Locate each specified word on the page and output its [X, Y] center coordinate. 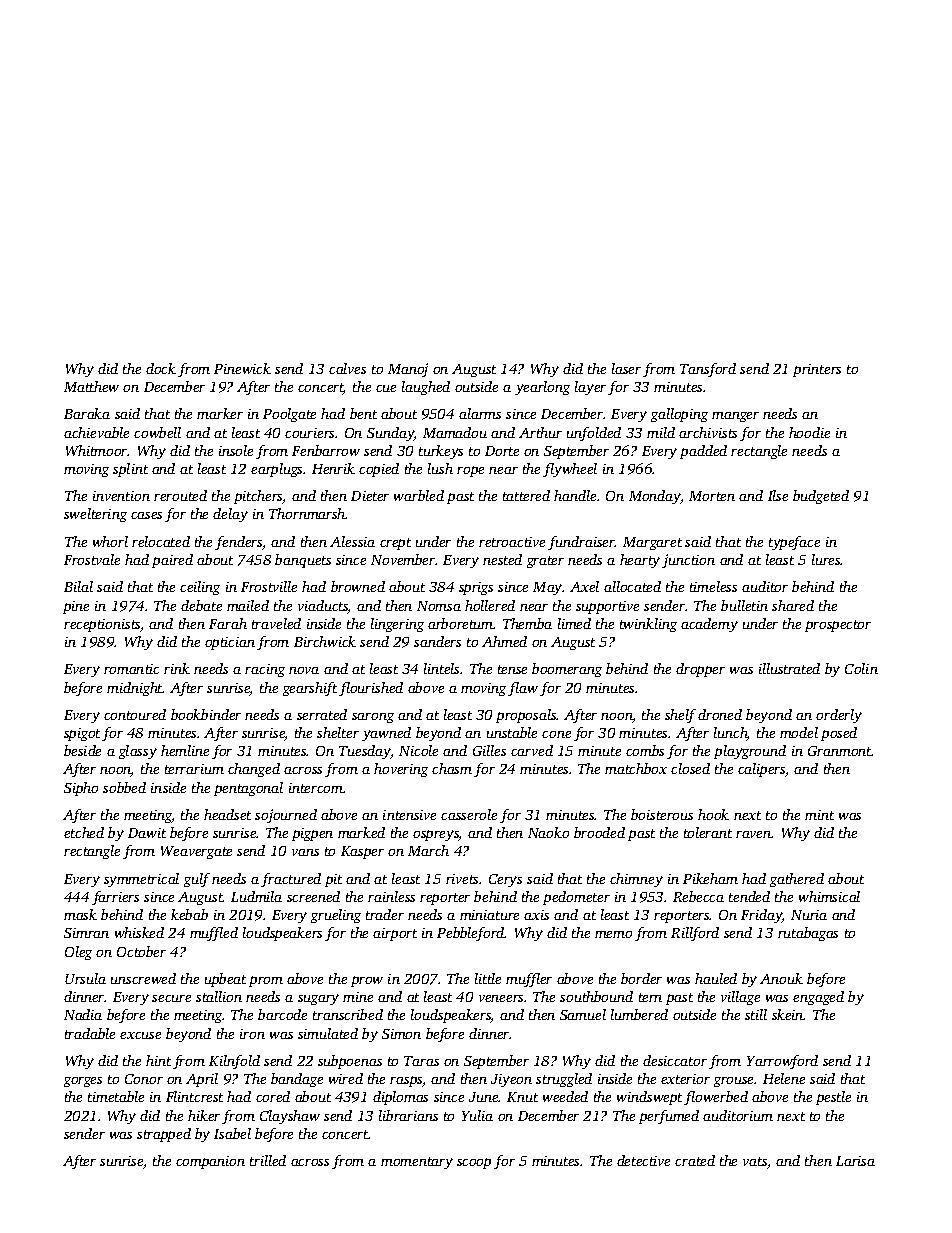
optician [230, 643]
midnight [135, 689]
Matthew [91, 386]
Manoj [408, 370]
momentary [417, 1163]
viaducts [323, 607]
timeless [713, 586]
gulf [197, 880]
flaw [523, 689]
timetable [116, 1096]
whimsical [829, 896]
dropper [700, 670]
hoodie [809, 432]
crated [695, 1160]
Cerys [505, 880]
